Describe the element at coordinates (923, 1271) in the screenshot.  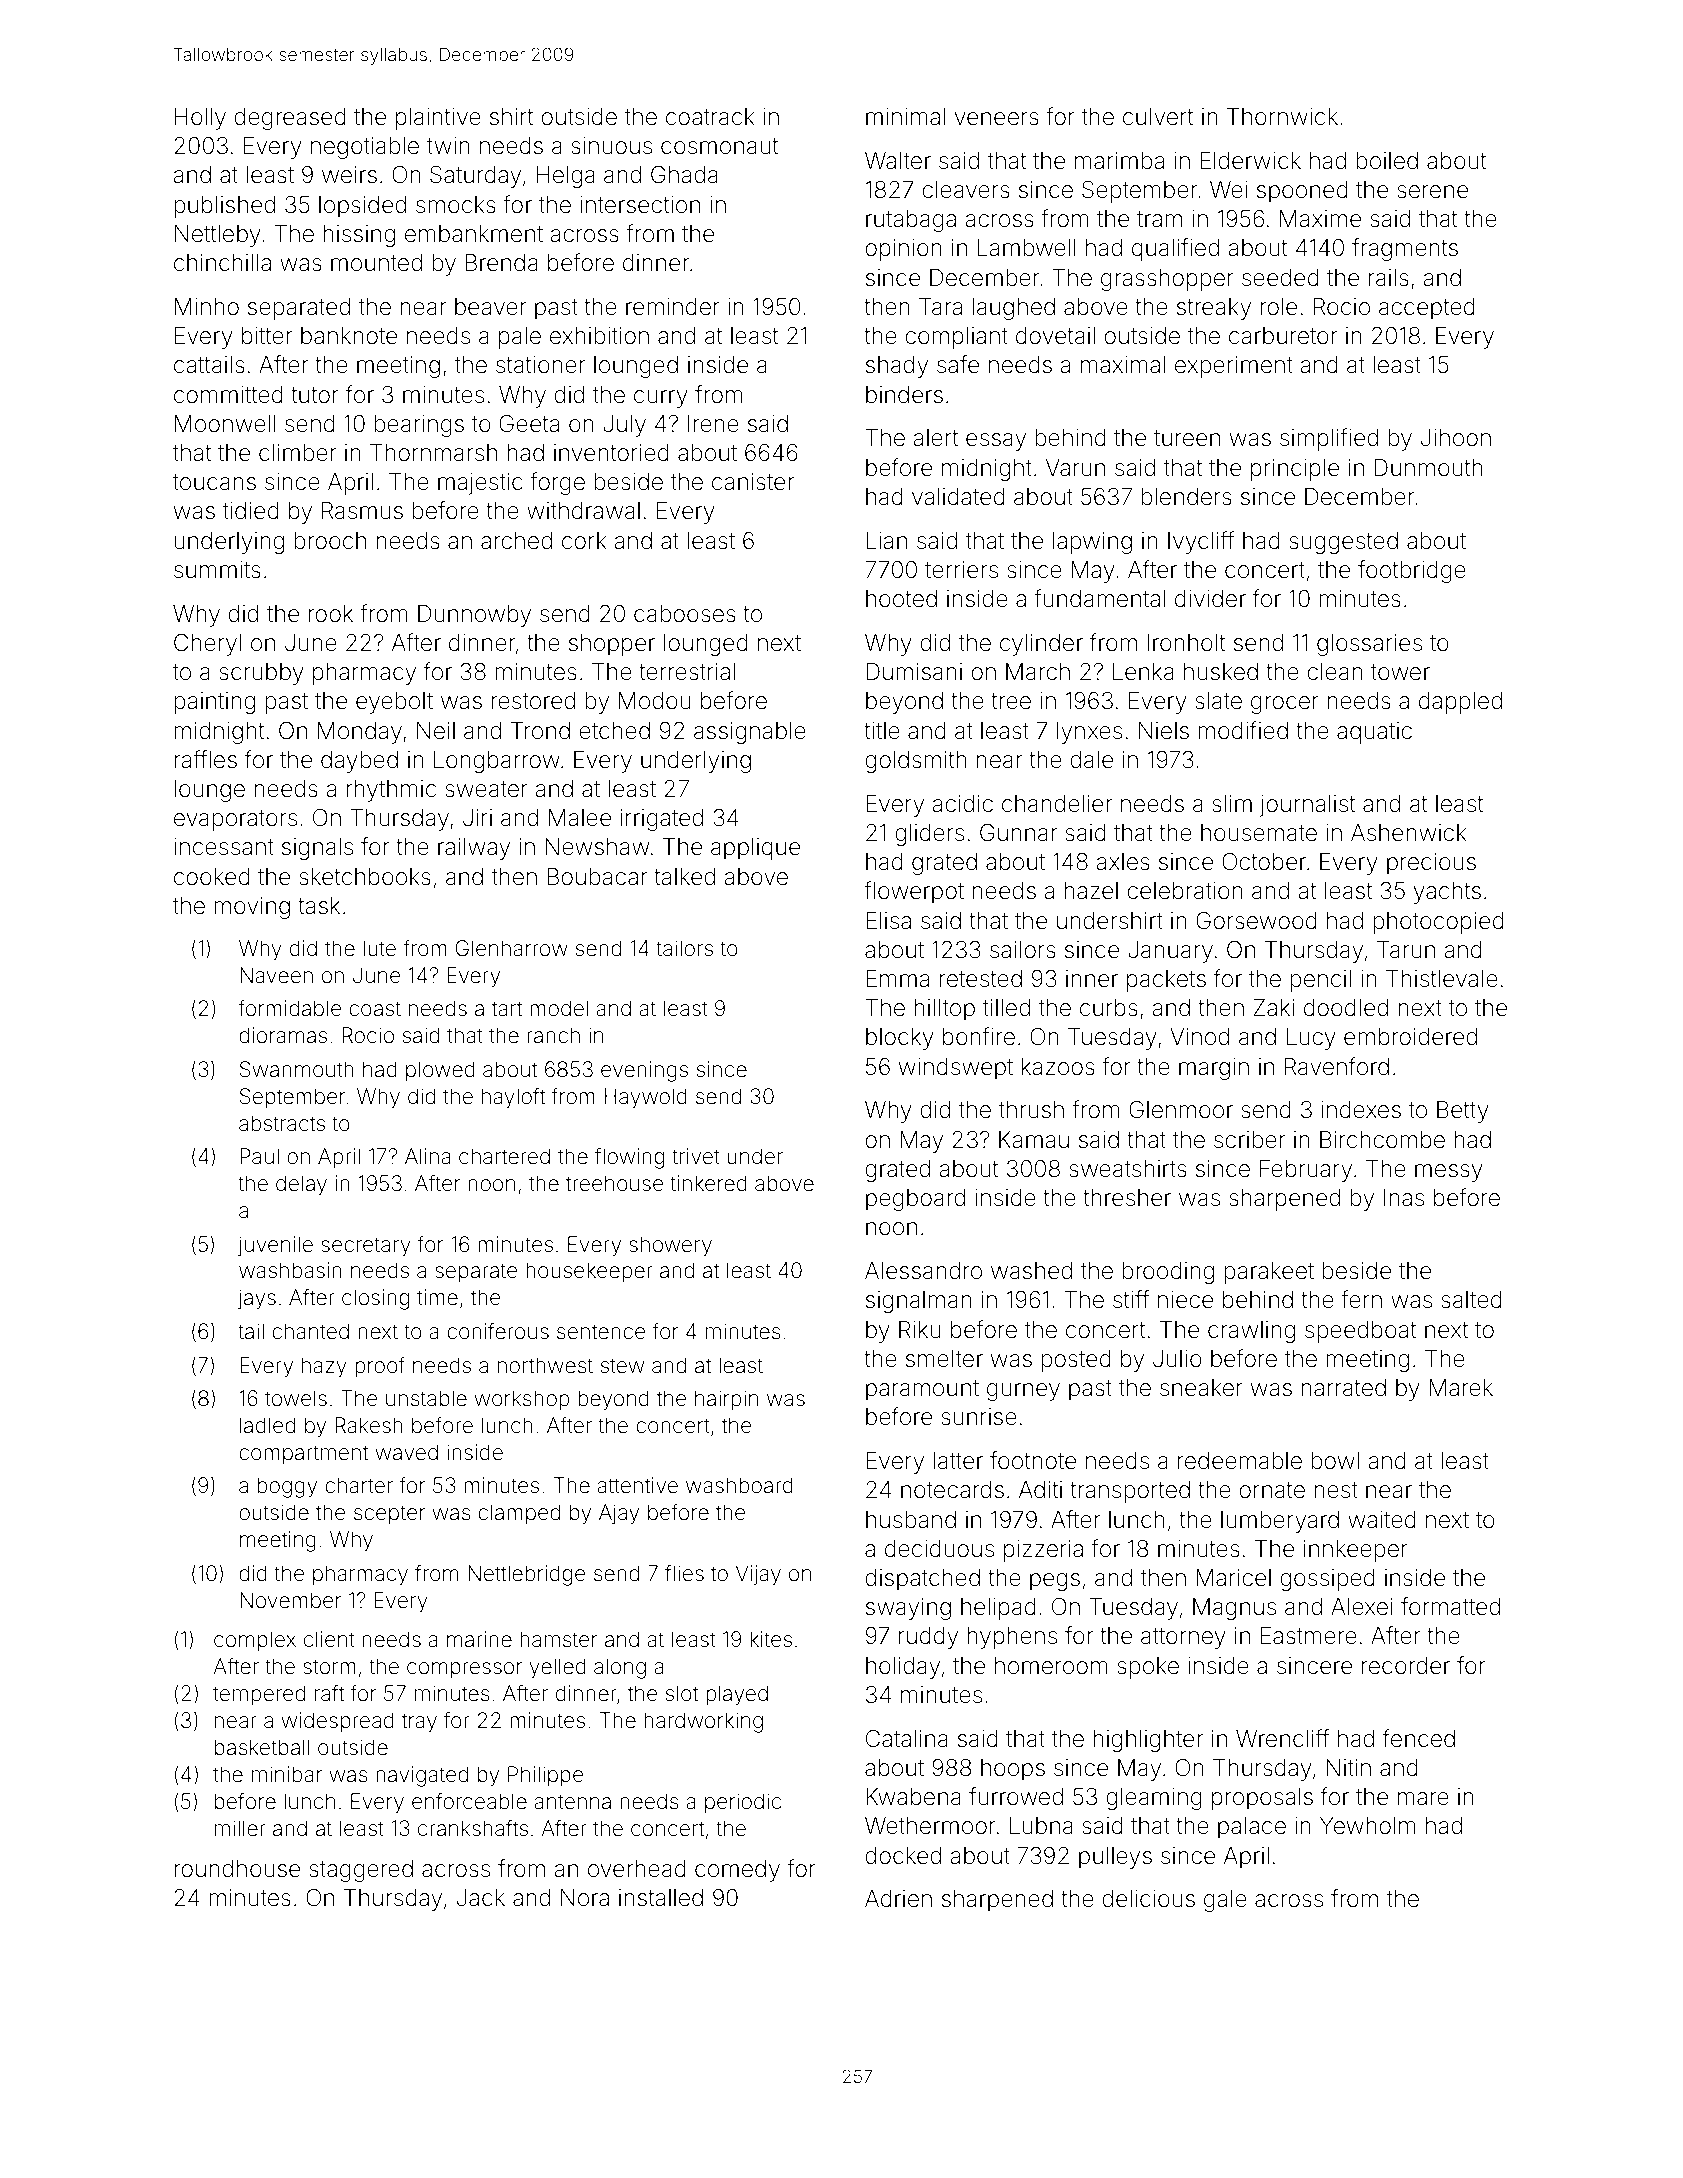
I see `Alessandro` at that location.
